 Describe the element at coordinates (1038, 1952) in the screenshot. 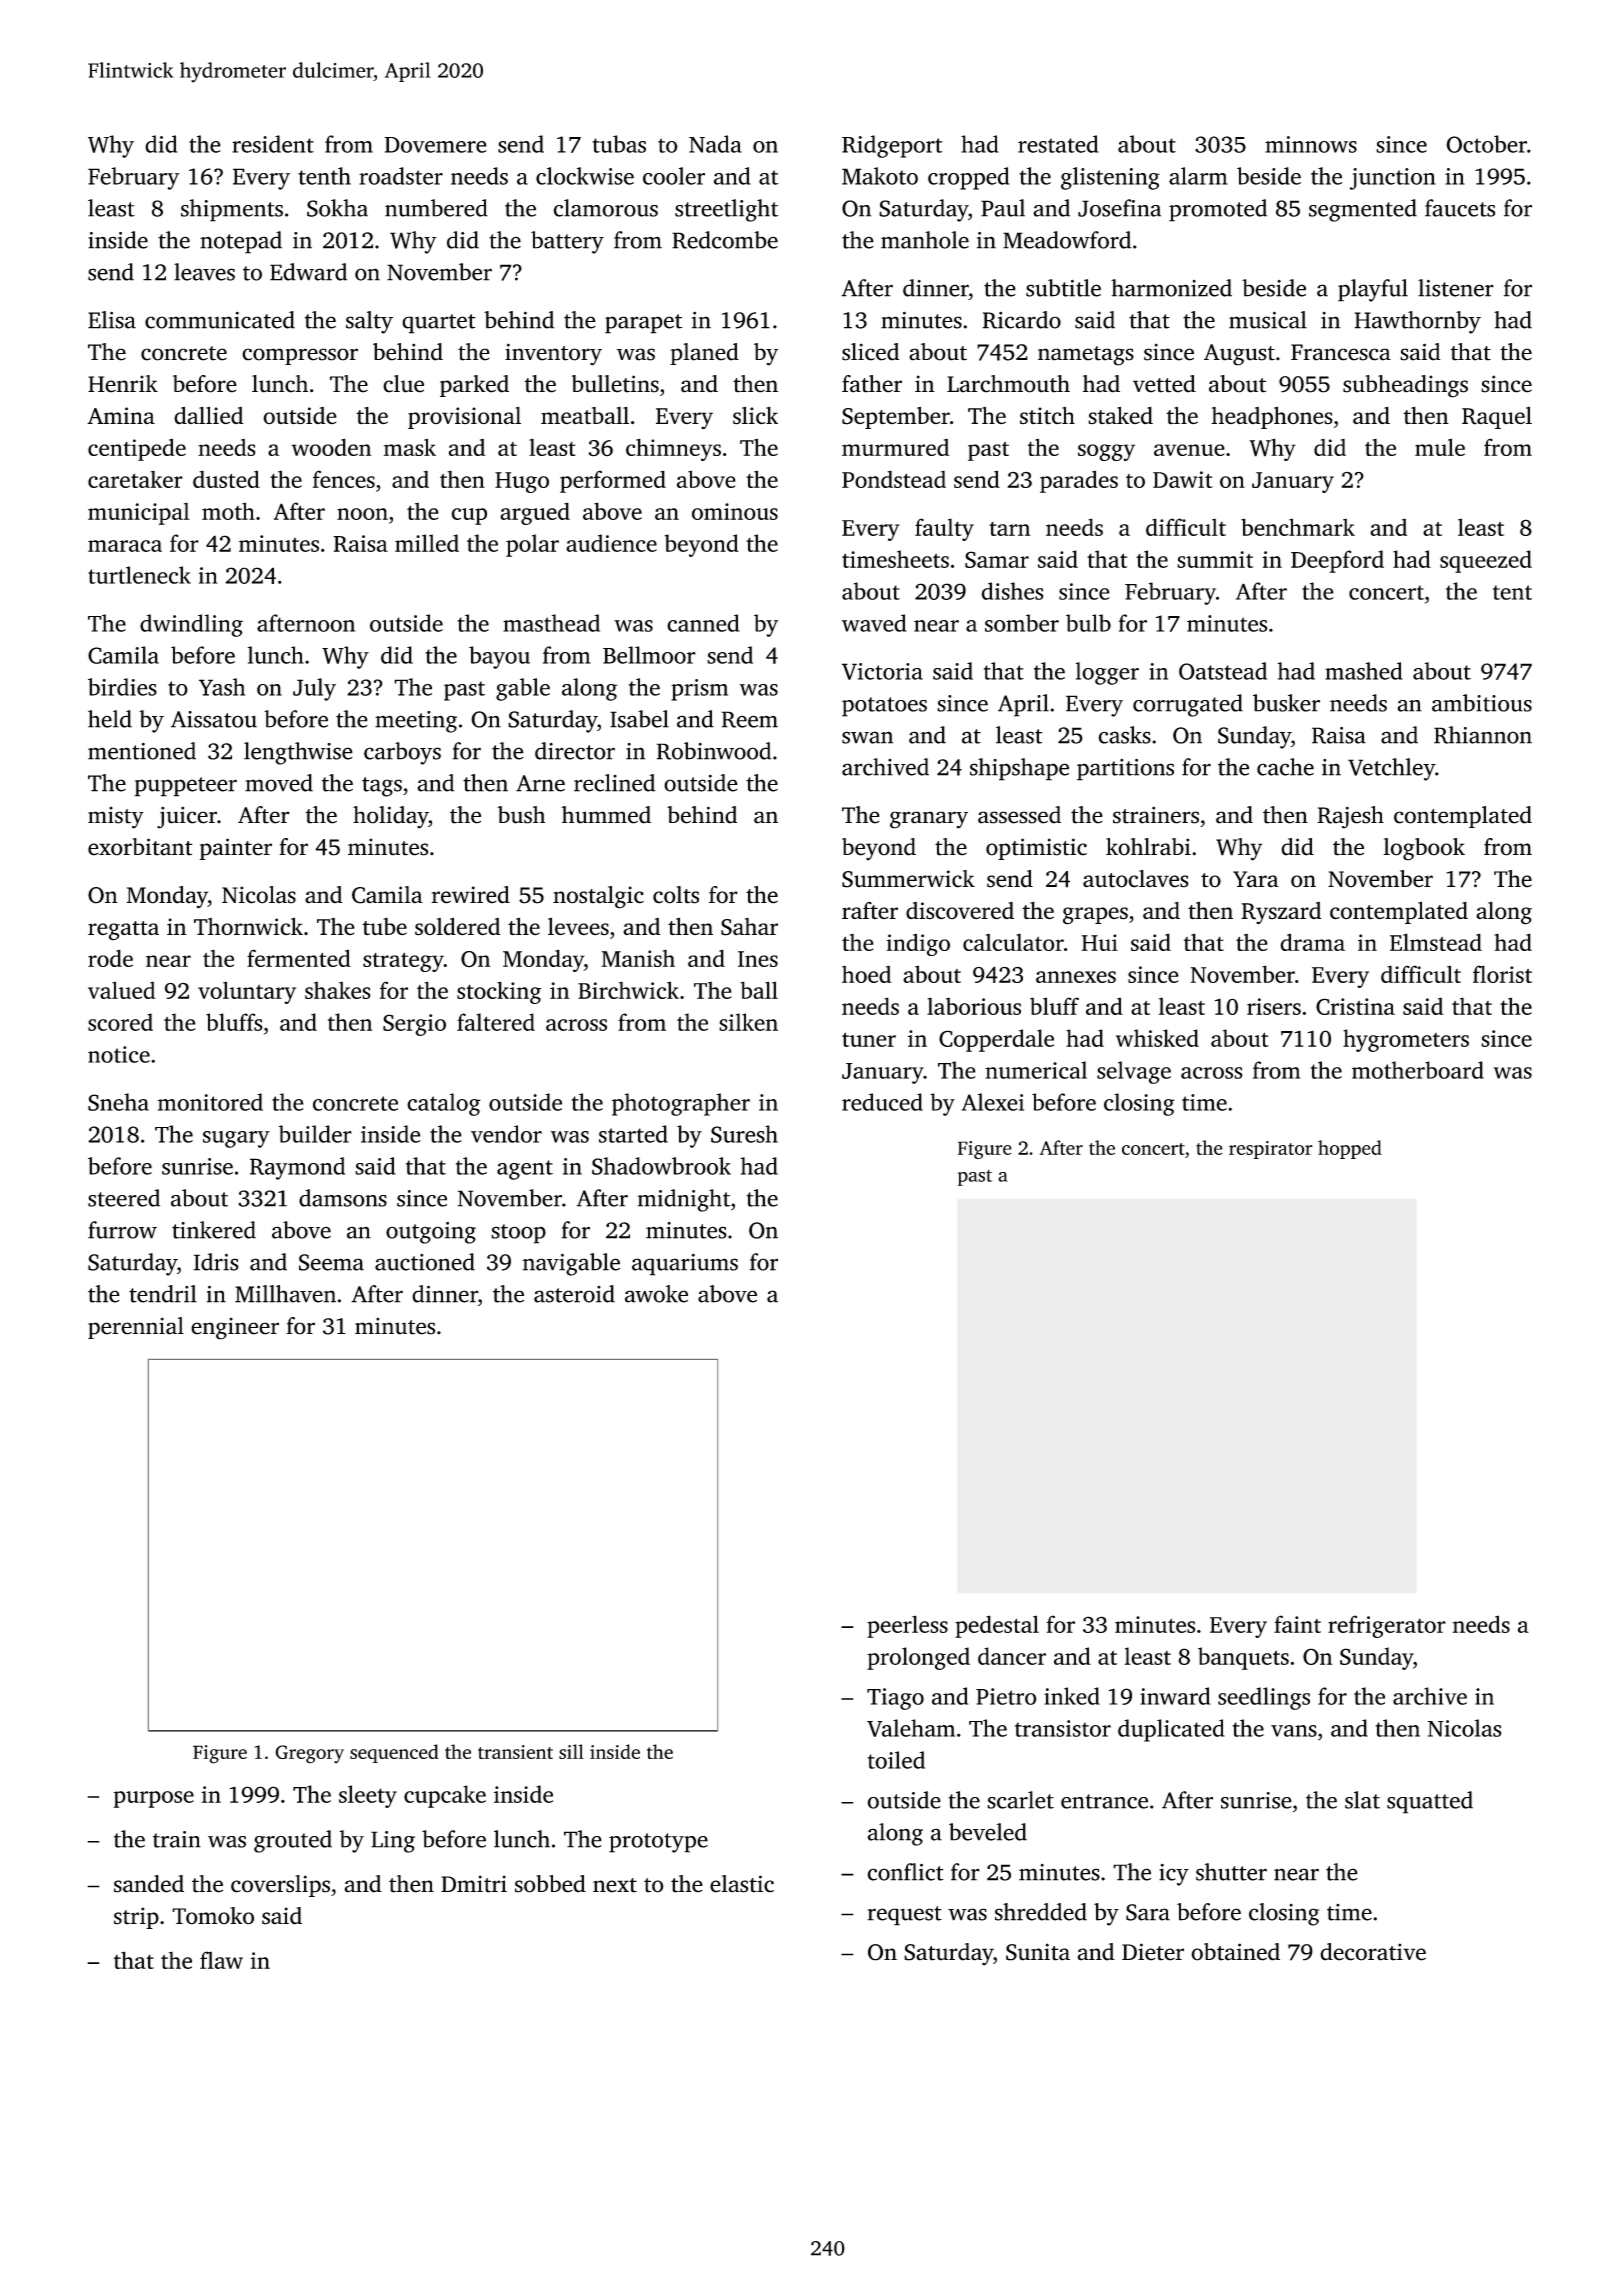

I see `Sunita` at that location.
